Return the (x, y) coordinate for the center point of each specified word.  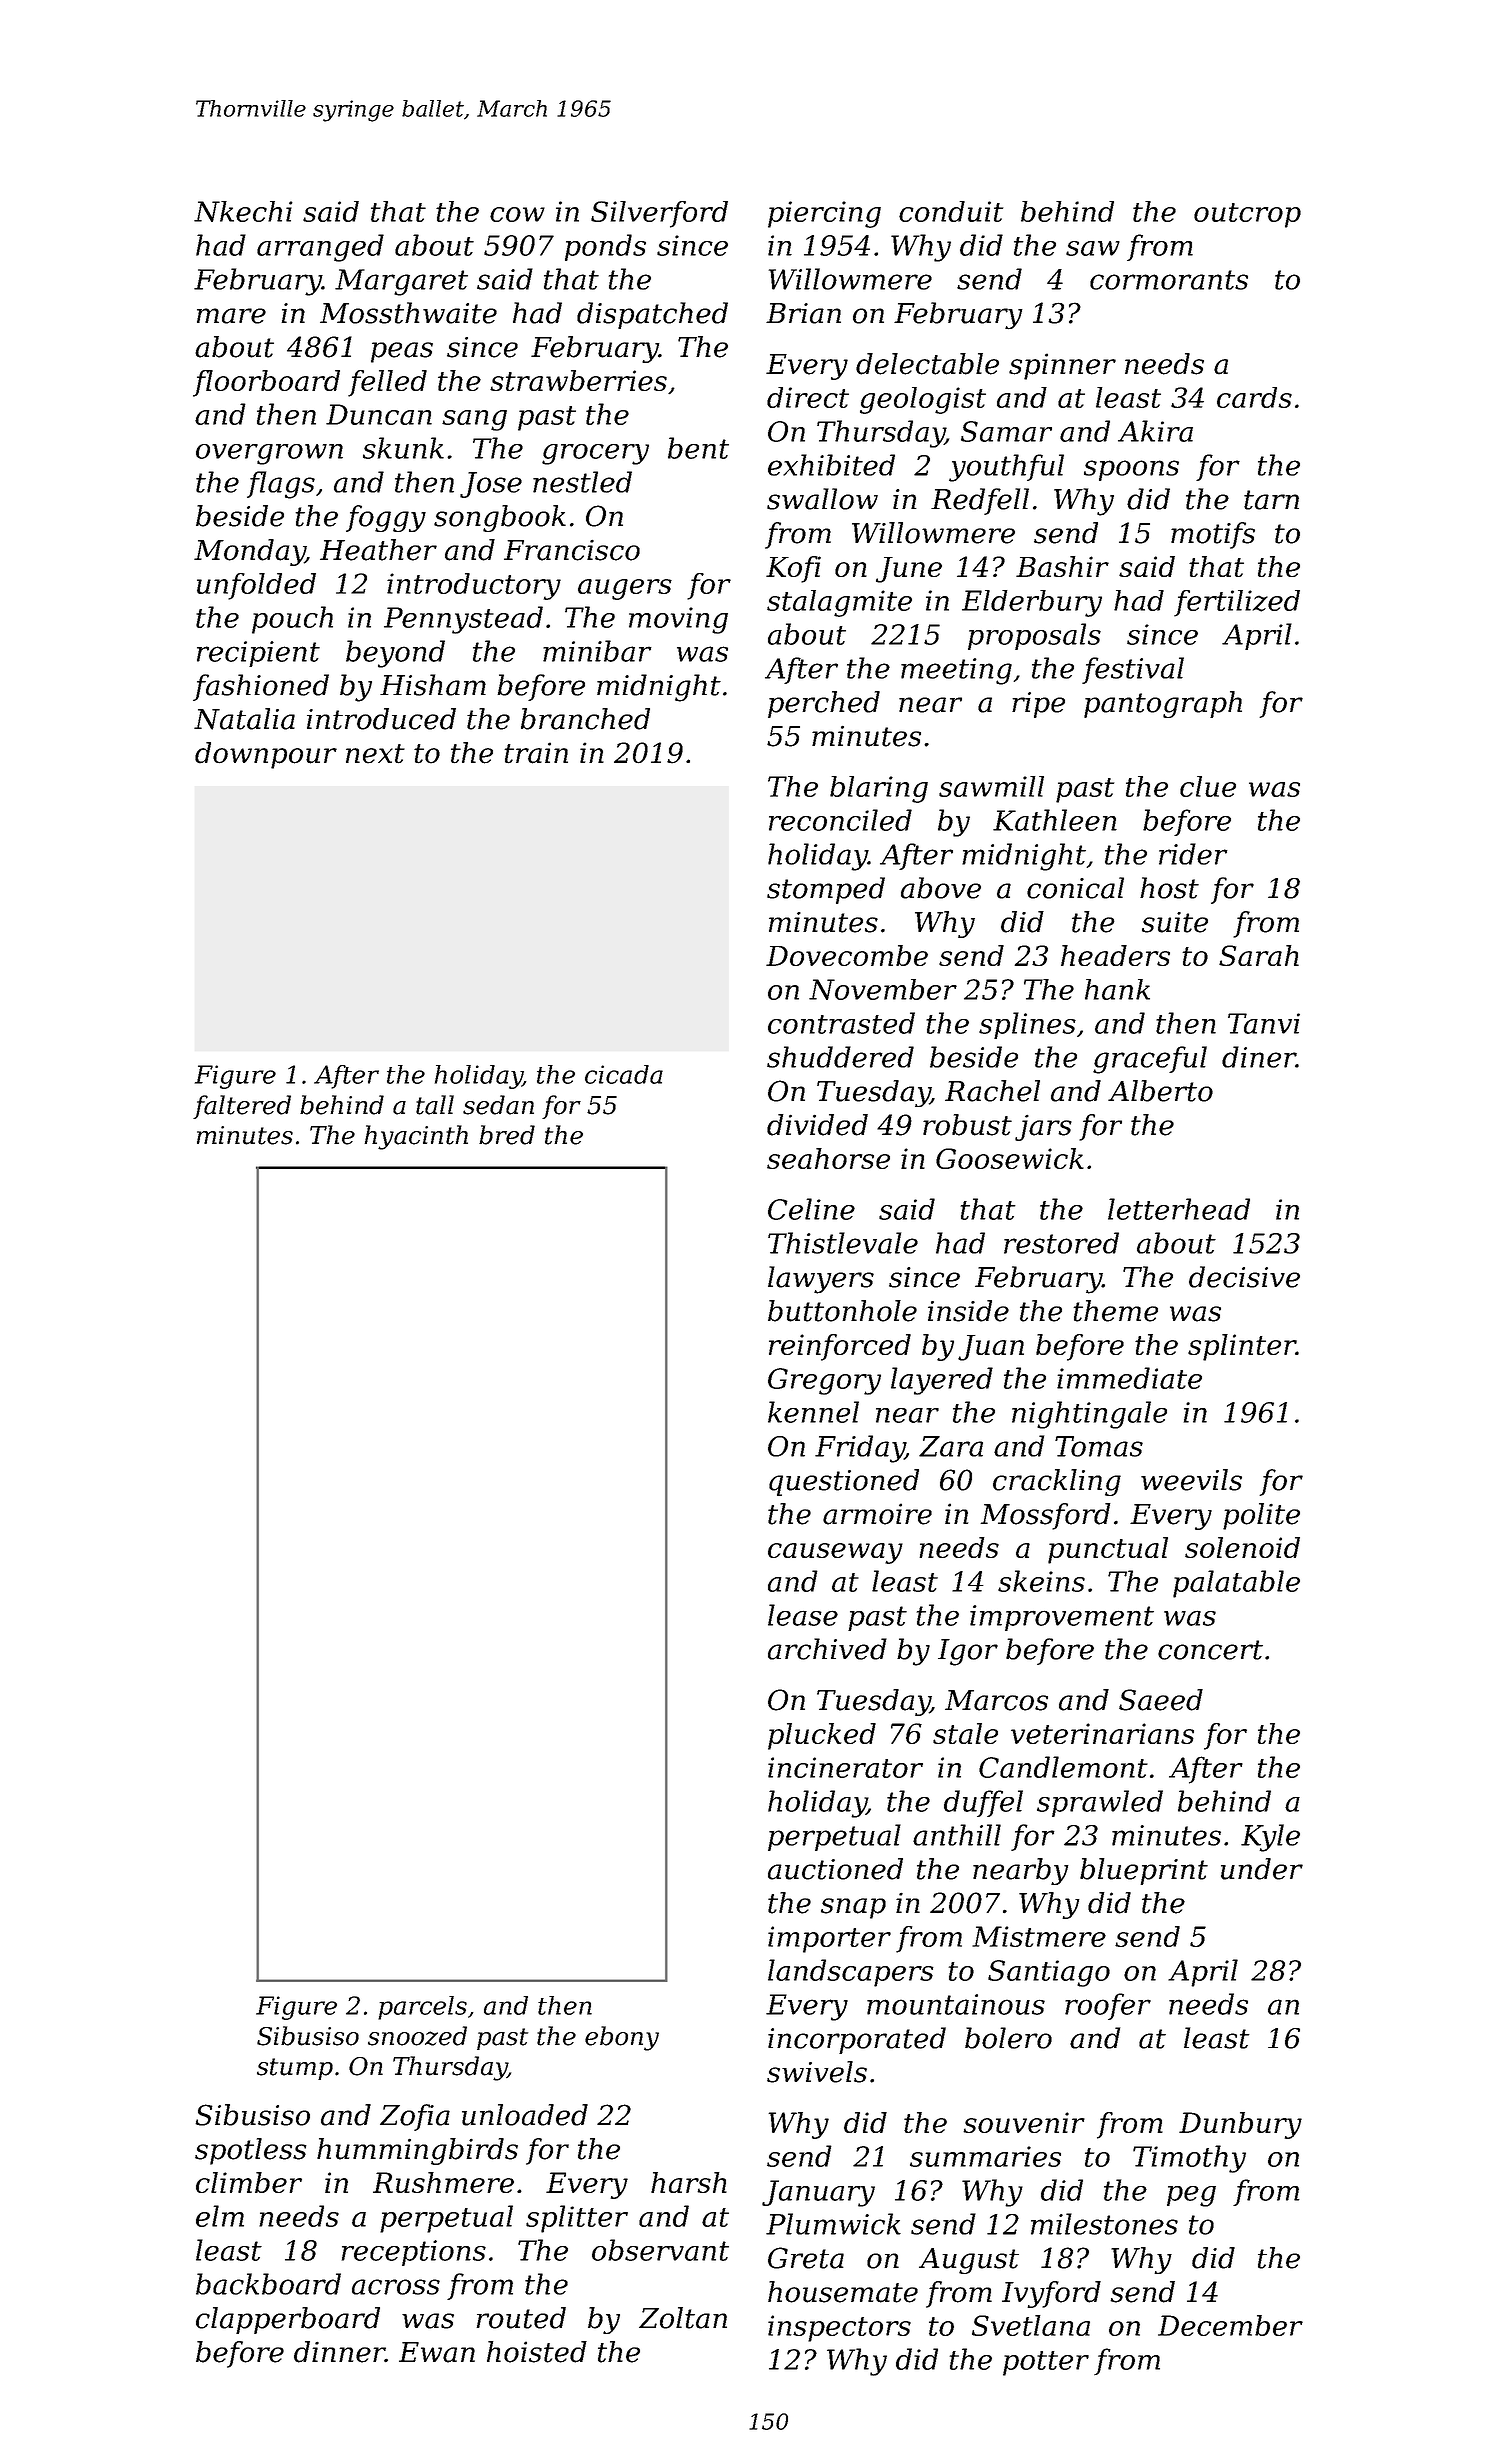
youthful (1006, 468)
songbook (500, 518)
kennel (813, 1412)
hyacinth (416, 1137)
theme (1115, 1311)
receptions (414, 2253)
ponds (605, 247)
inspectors (839, 2328)
